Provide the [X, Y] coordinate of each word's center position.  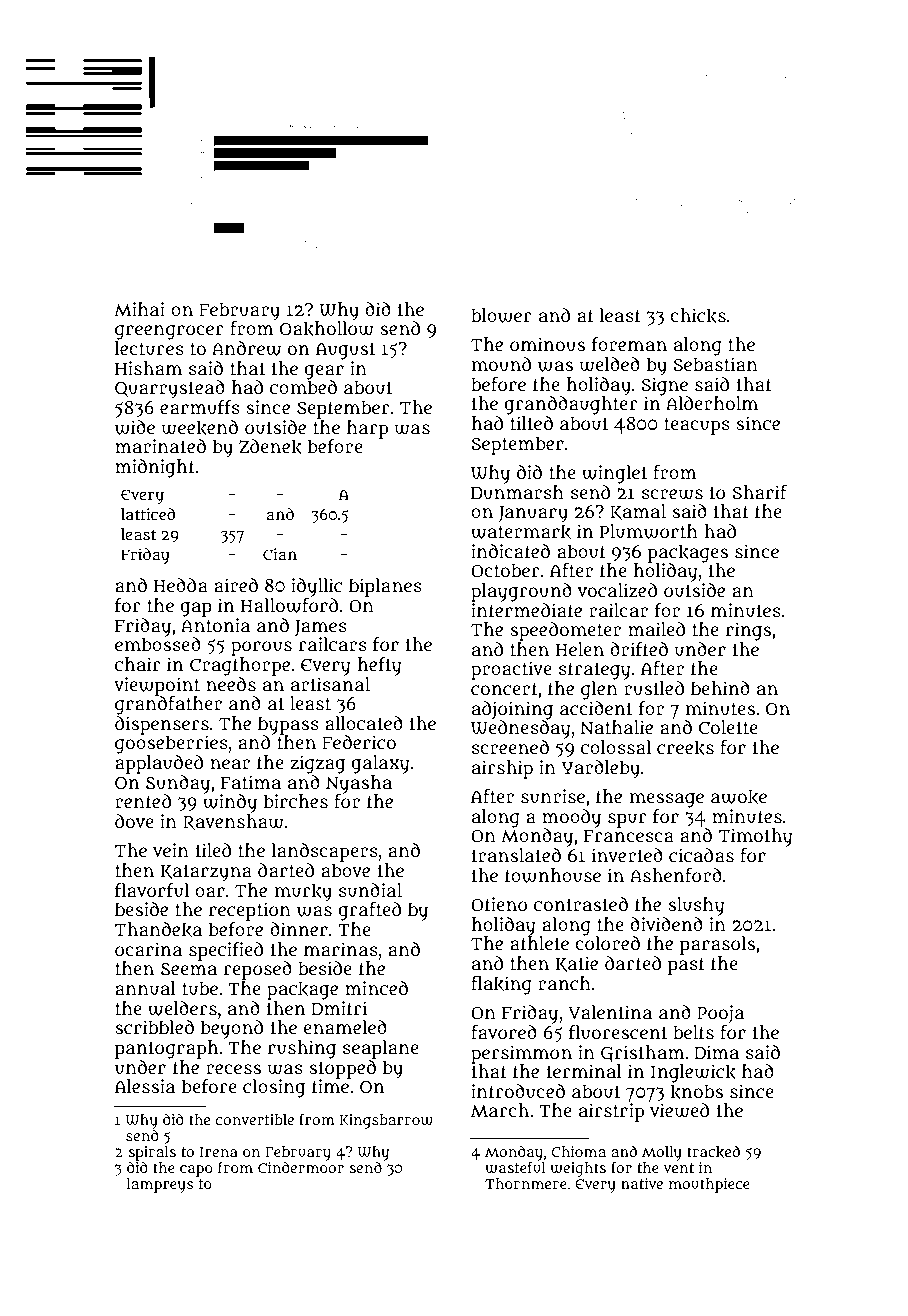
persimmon [521, 1054]
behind [720, 688]
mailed [656, 629]
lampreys [160, 1185]
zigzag [317, 764]
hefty [380, 666]
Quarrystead [170, 389]
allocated [364, 723]
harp [367, 429]
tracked [713, 1152]
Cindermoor [301, 1167]
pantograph [166, 1049]
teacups [697, 426]
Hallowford [289, 605]
